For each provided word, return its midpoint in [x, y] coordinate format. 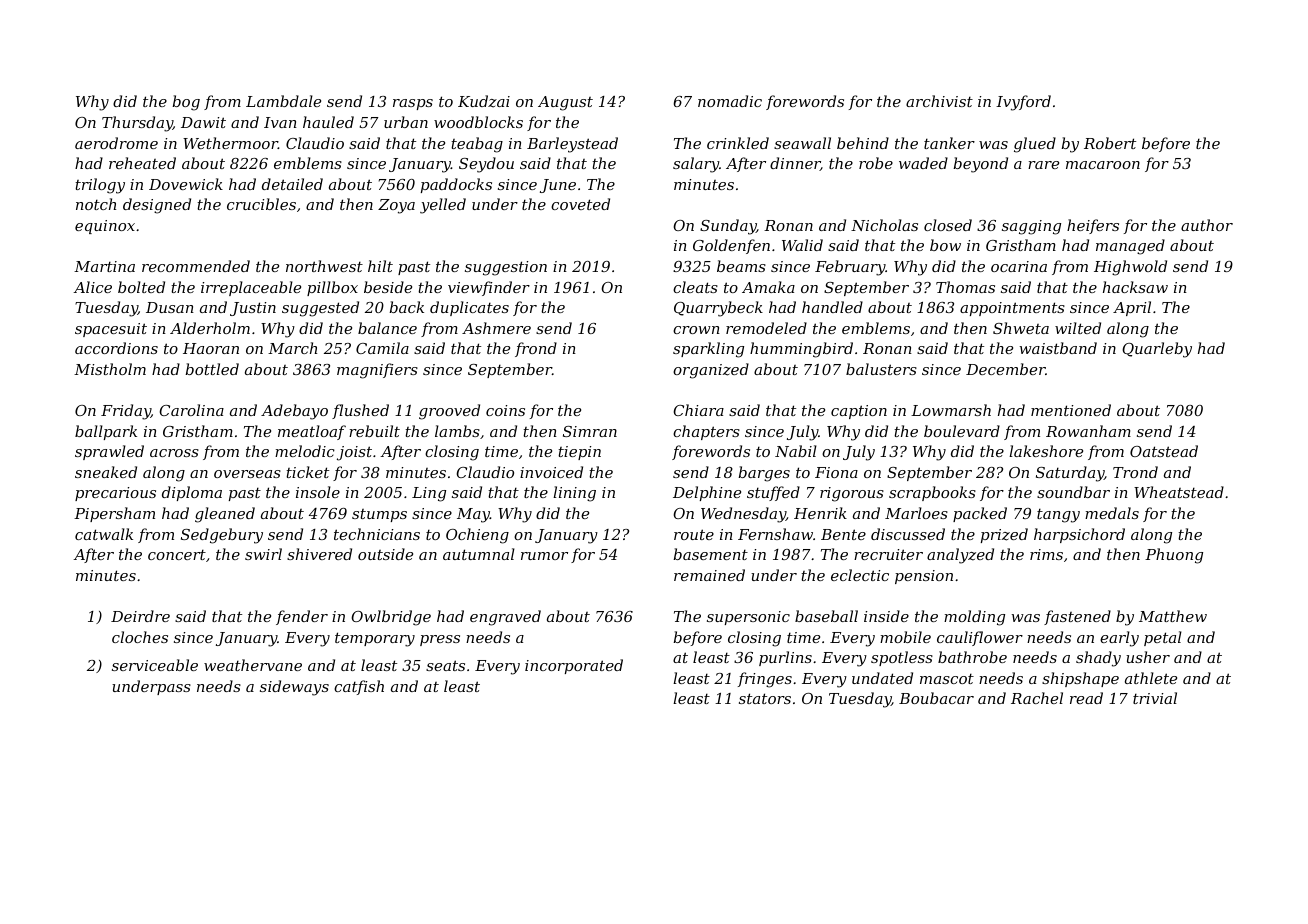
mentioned [1071, 410]
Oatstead [1164, 451]
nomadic [730, 101]
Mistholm [110, 369]
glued [1035, 145]
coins [505, 410]
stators [765, 698]
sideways [294, 688]
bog [186, 103]
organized [711, 371]
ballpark [106, 432]
